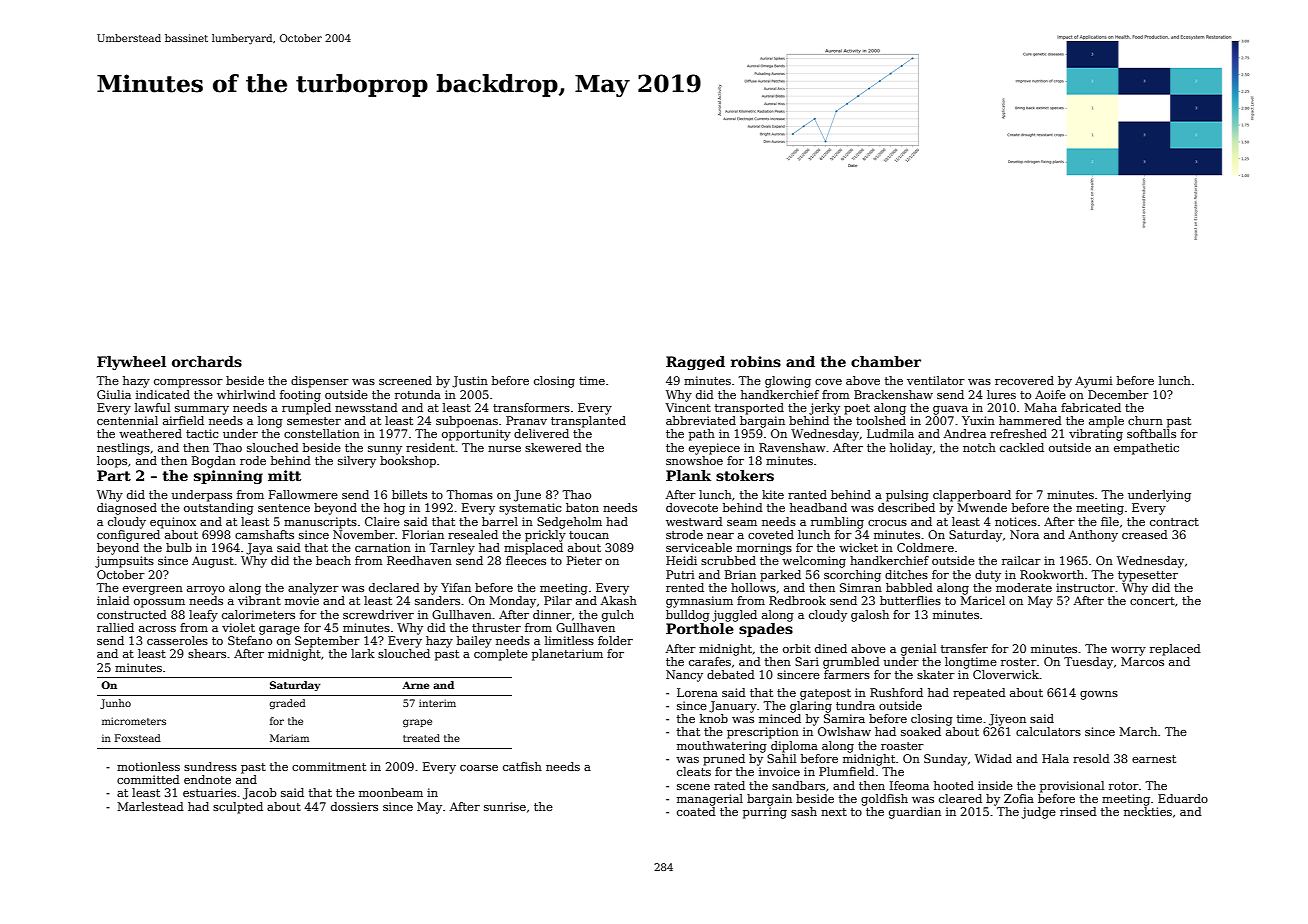 This screenshot has height=924, width=1308. I want to click on motionless, so click(148, 766).
